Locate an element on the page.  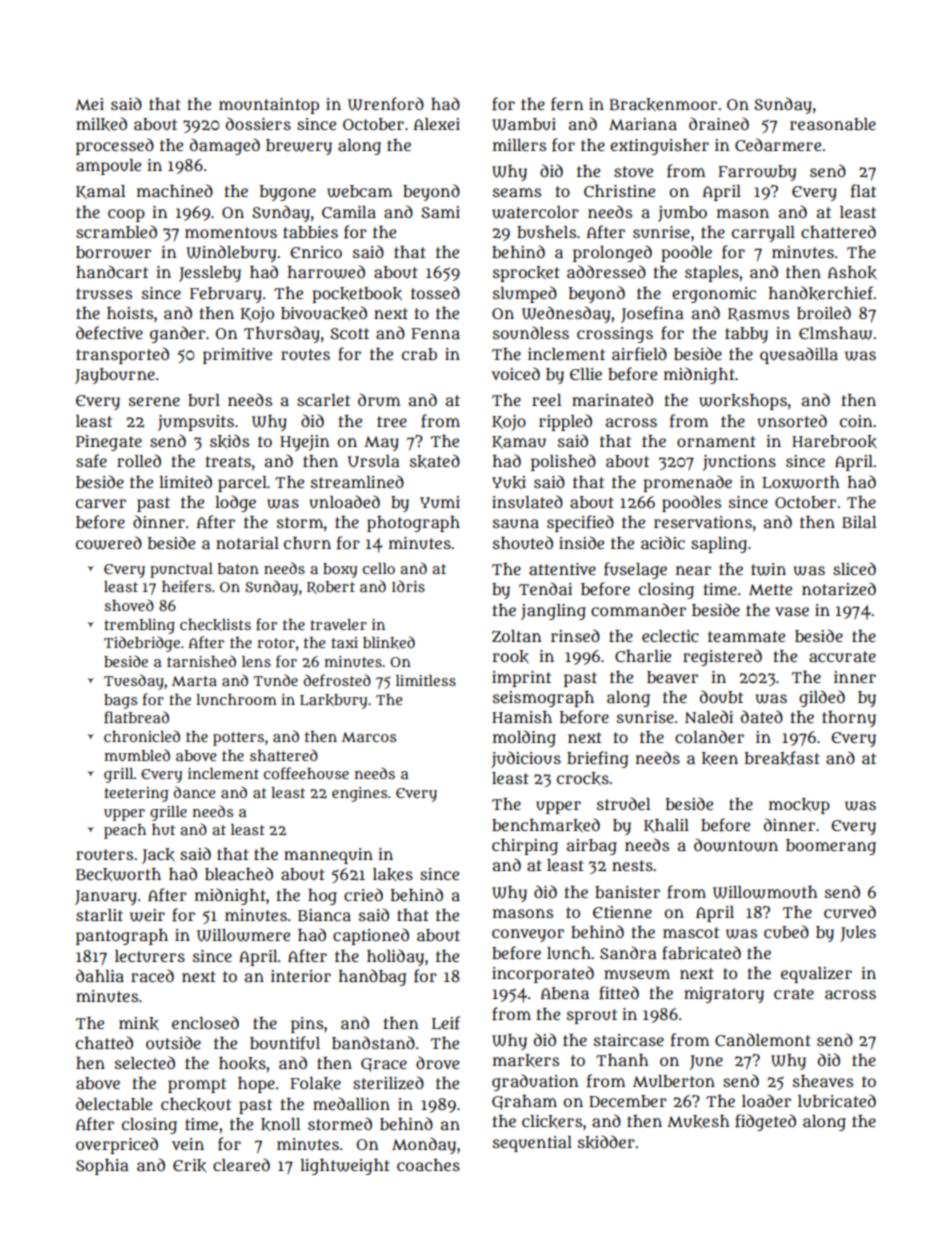
interior is located at coordinates (301, 976).
